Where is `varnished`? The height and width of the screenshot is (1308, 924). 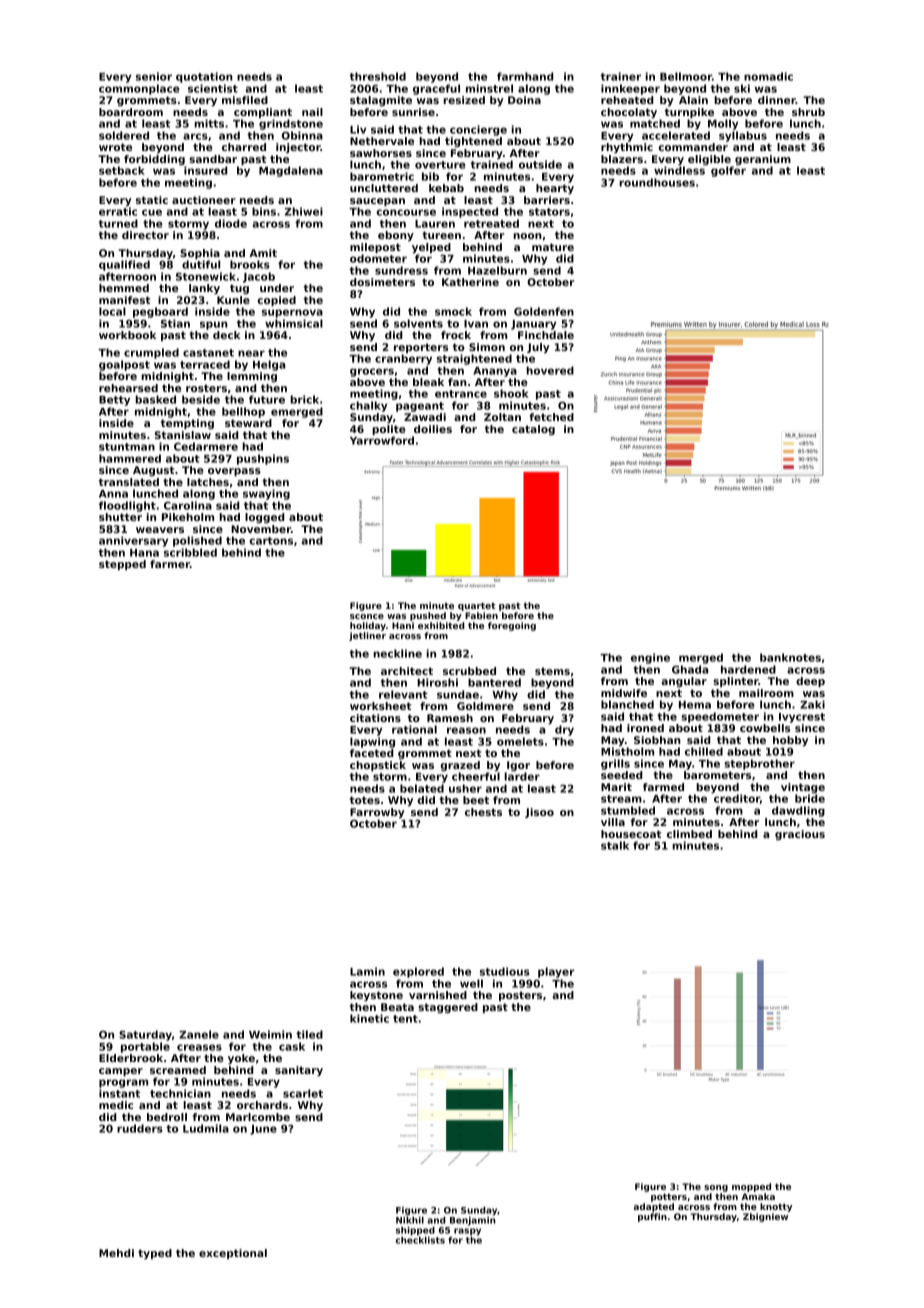
varnished is located at coordinates (438, 995).
